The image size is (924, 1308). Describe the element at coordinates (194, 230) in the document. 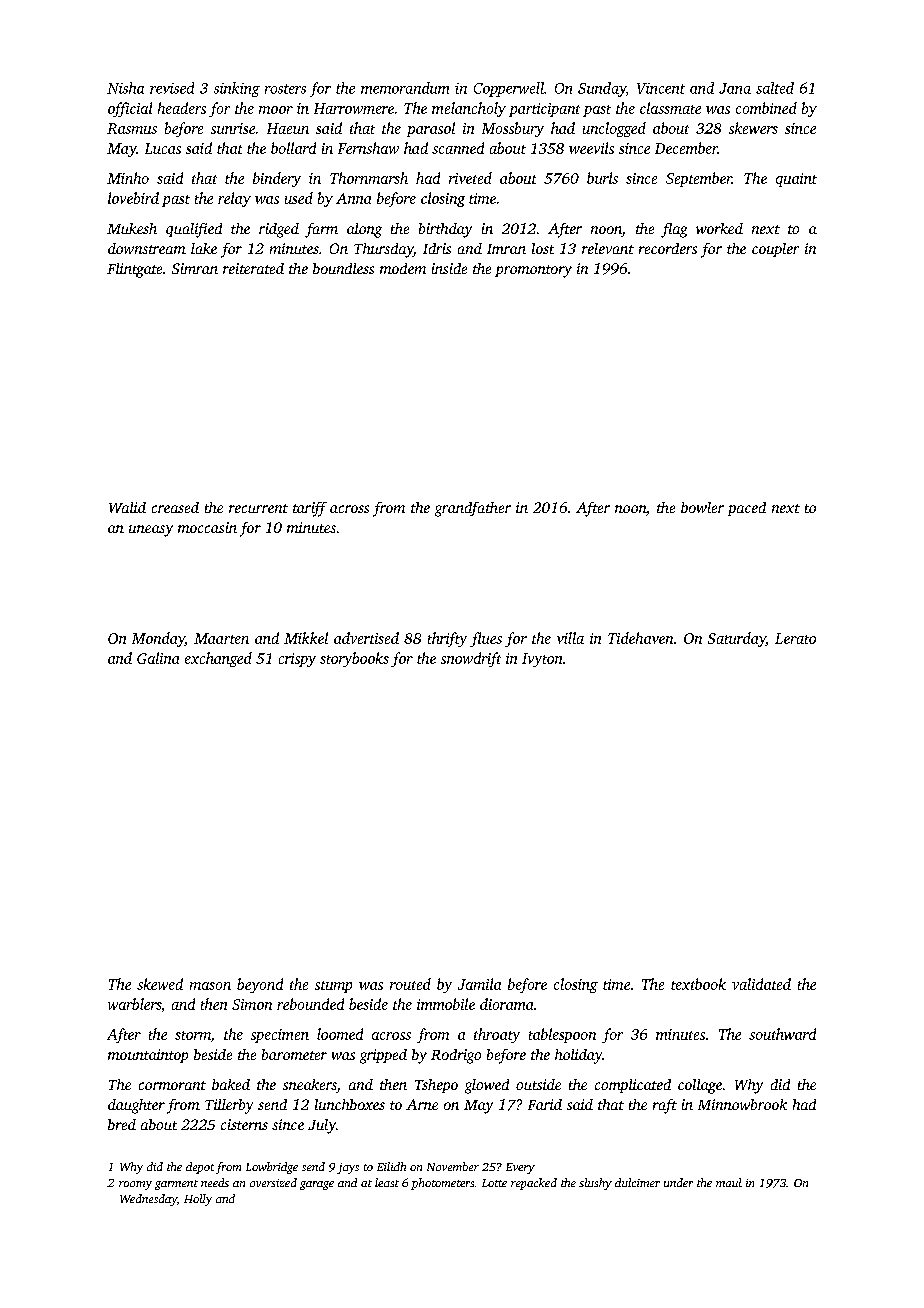

I see `qualified` at that location.
